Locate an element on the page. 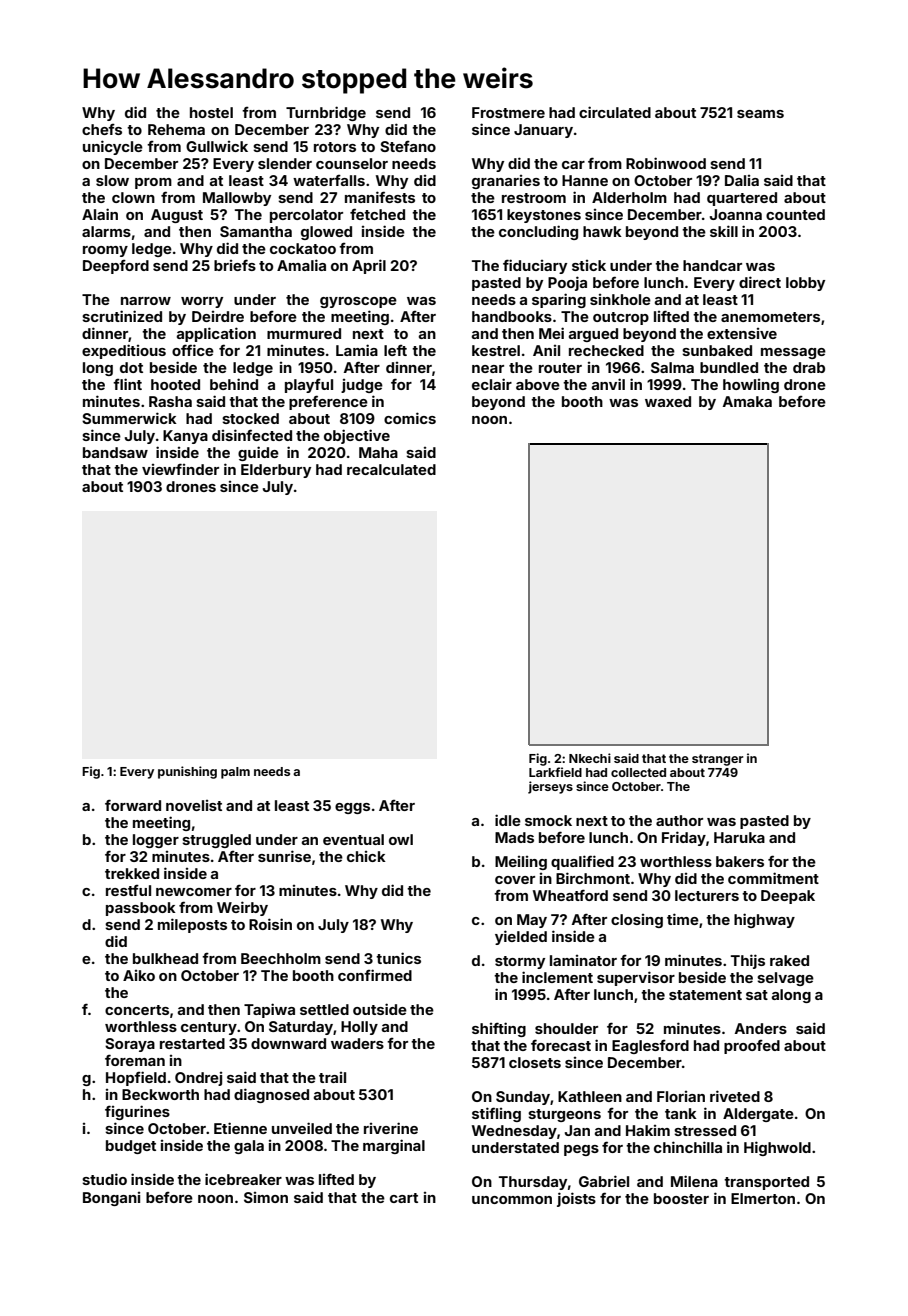 Image resolution: width=908 pixels, height=1316 pixels. author is located at coordinates (679, 820).
